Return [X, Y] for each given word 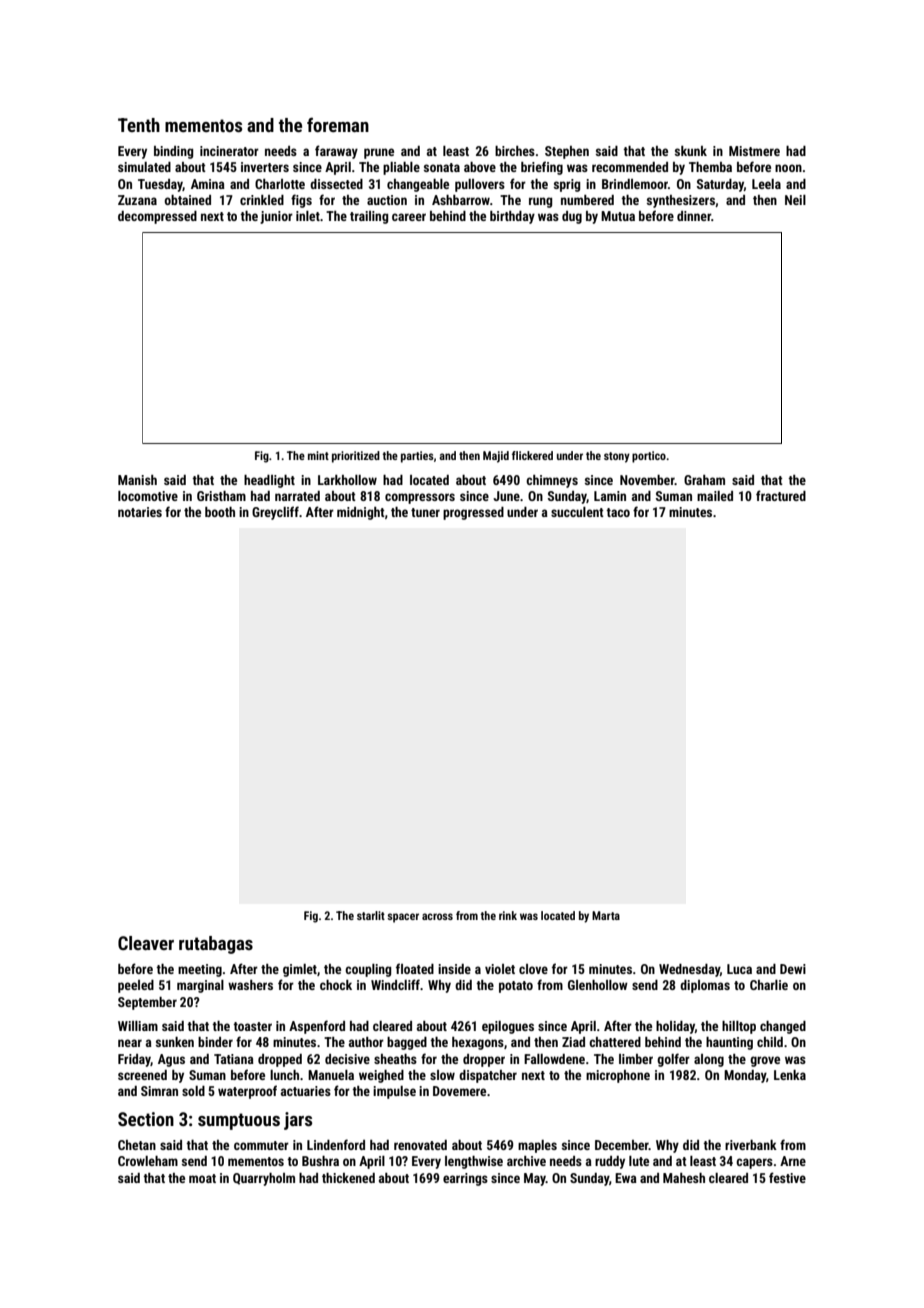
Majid [496, 457]
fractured [781, 495]
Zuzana [137, 200]
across [437, 916]
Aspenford [317, 1027]
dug [572, 217]
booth [220, 512]
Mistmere [754, 151]
